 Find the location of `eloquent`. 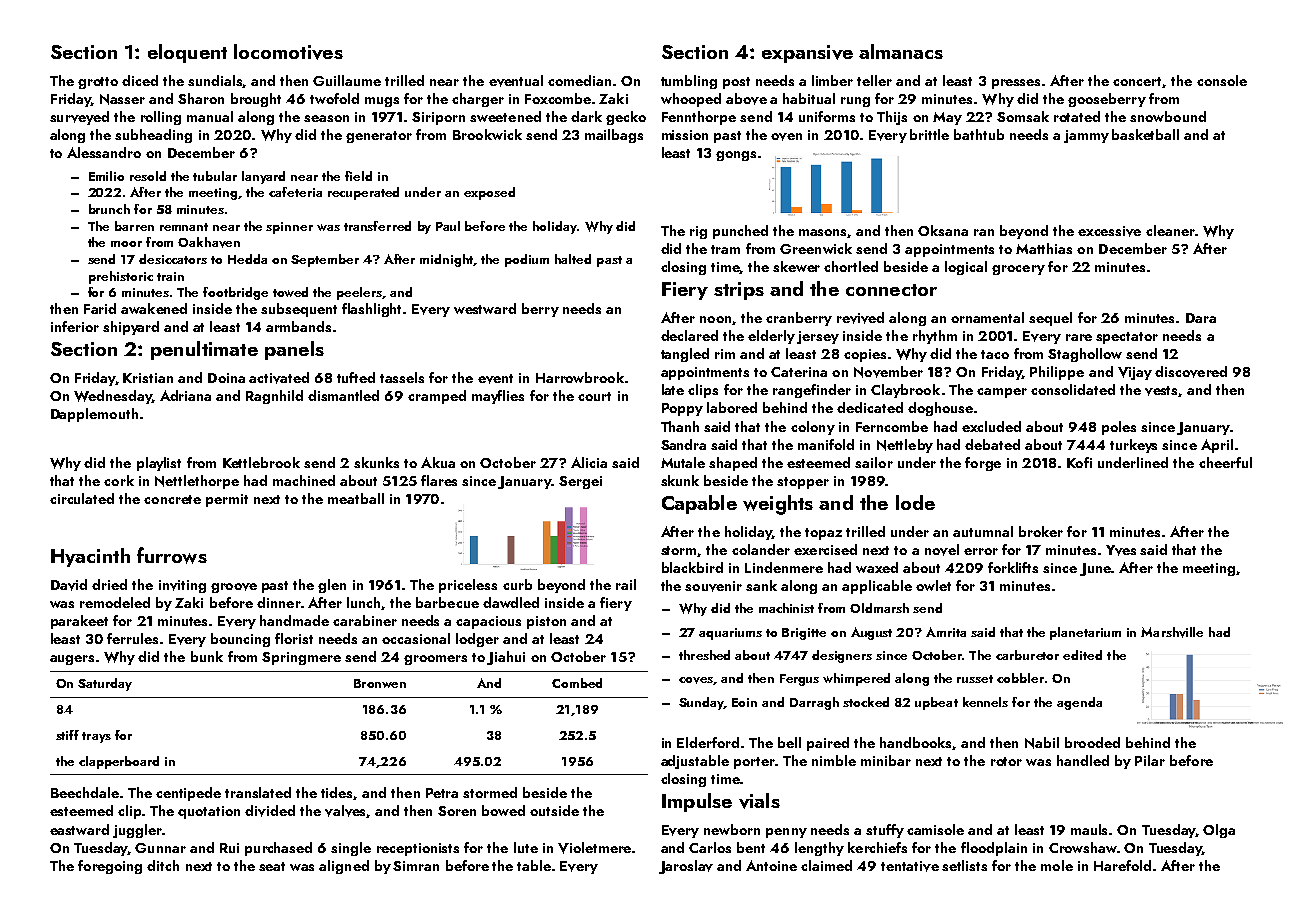

eloquent is located at coordinates (187, 53).
